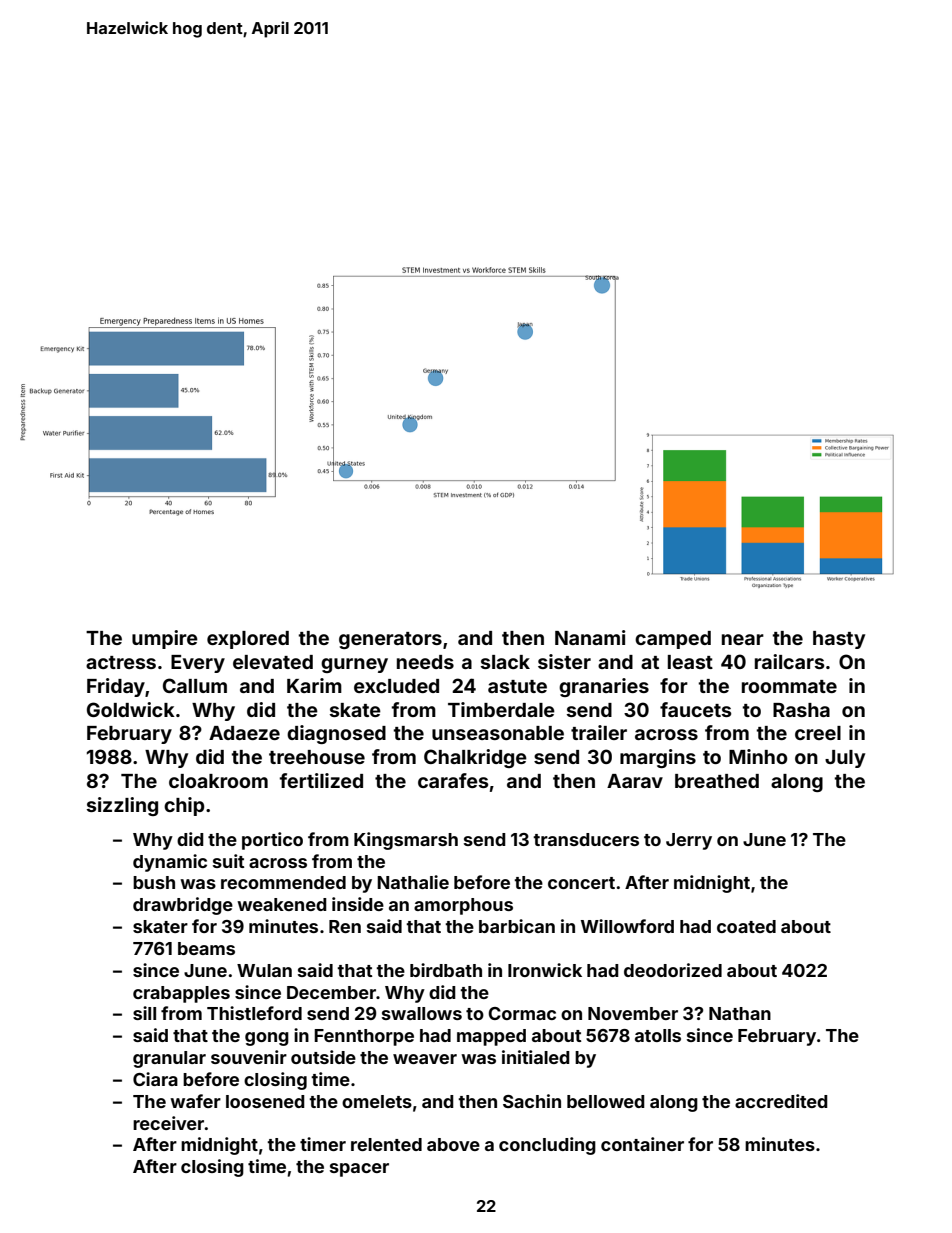 The image size is (952, 1233). What do you see at coordinates (446, 970) in the page?
I see `birdbath` at bounding box center [446, 970].
